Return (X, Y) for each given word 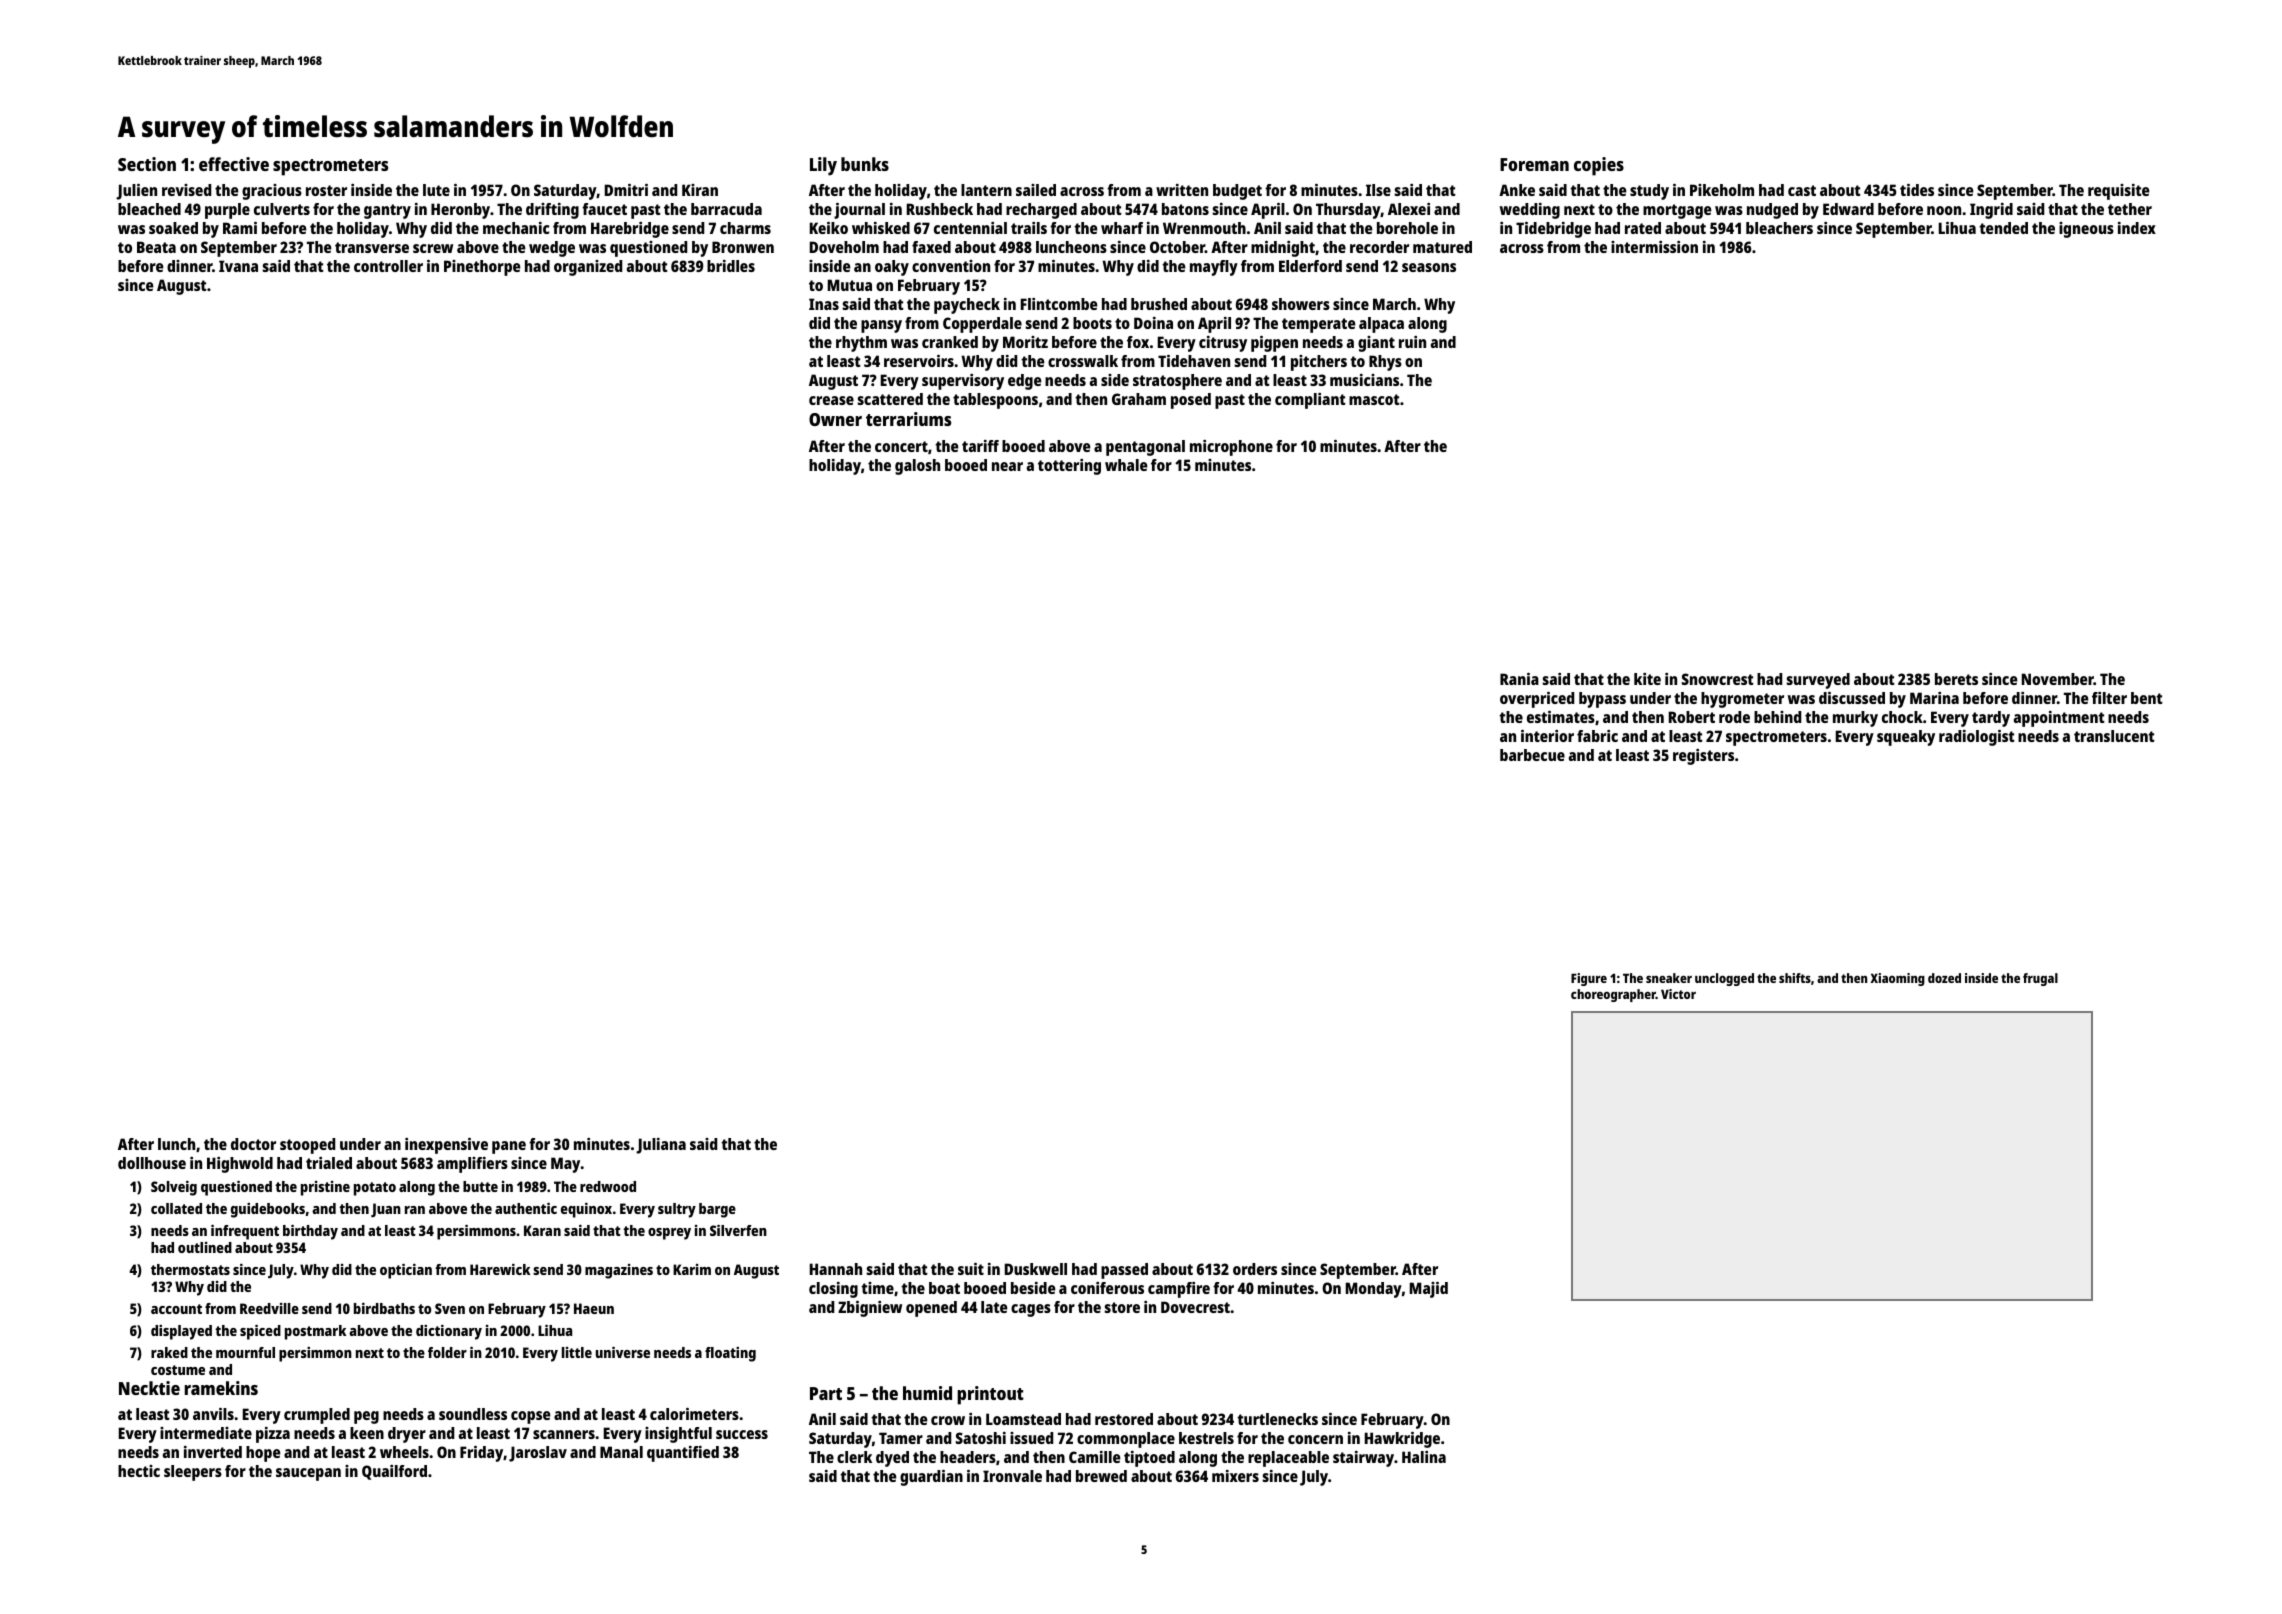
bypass (1602, 700)
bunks (865, 164)
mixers (1235, 1476)
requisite (2119, 192)
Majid (1429, 1290)
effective (234, 164)
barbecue (1532, 755)
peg (366, 1417)
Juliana (661, 1146)
